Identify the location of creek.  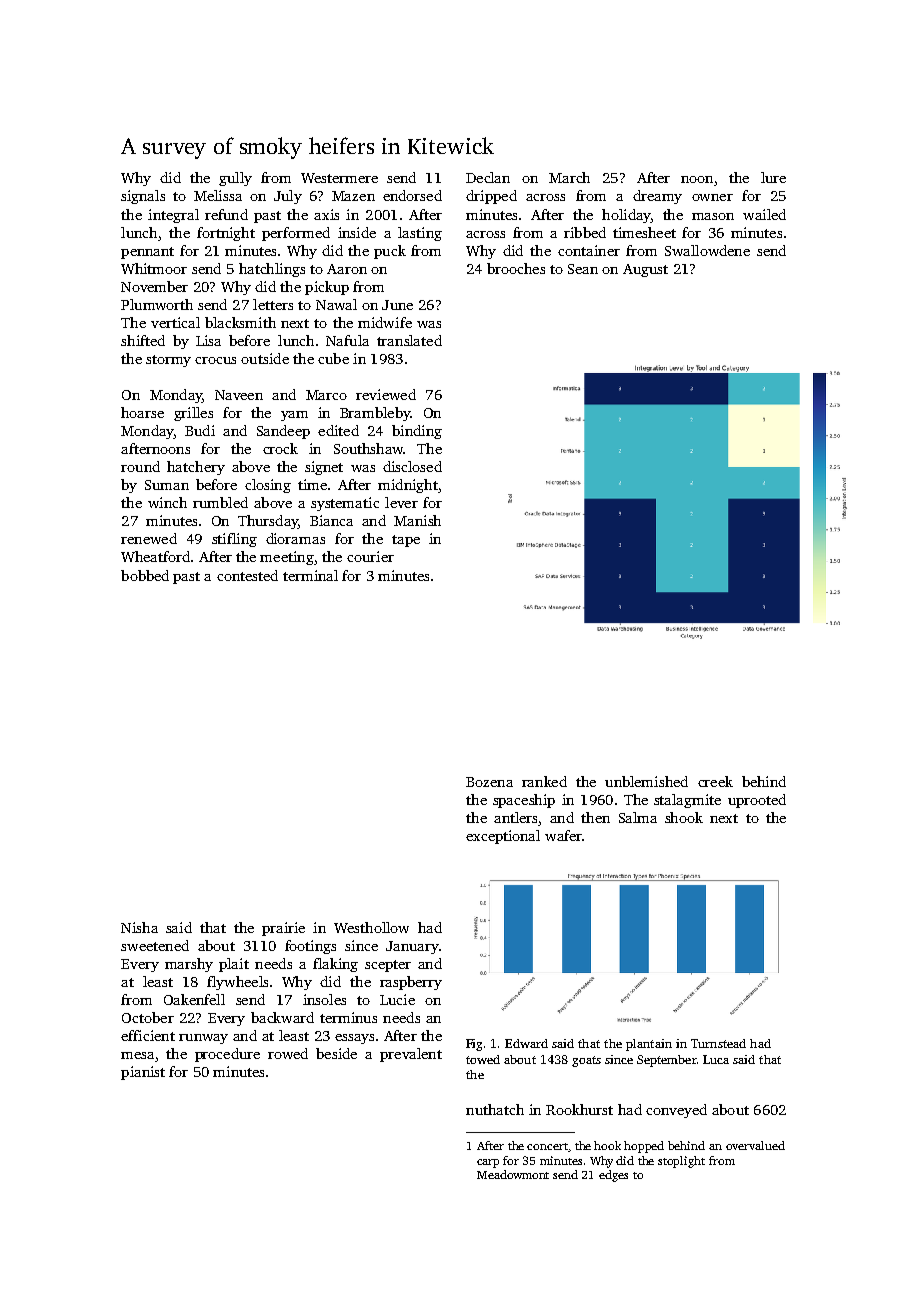
(715, 781).
